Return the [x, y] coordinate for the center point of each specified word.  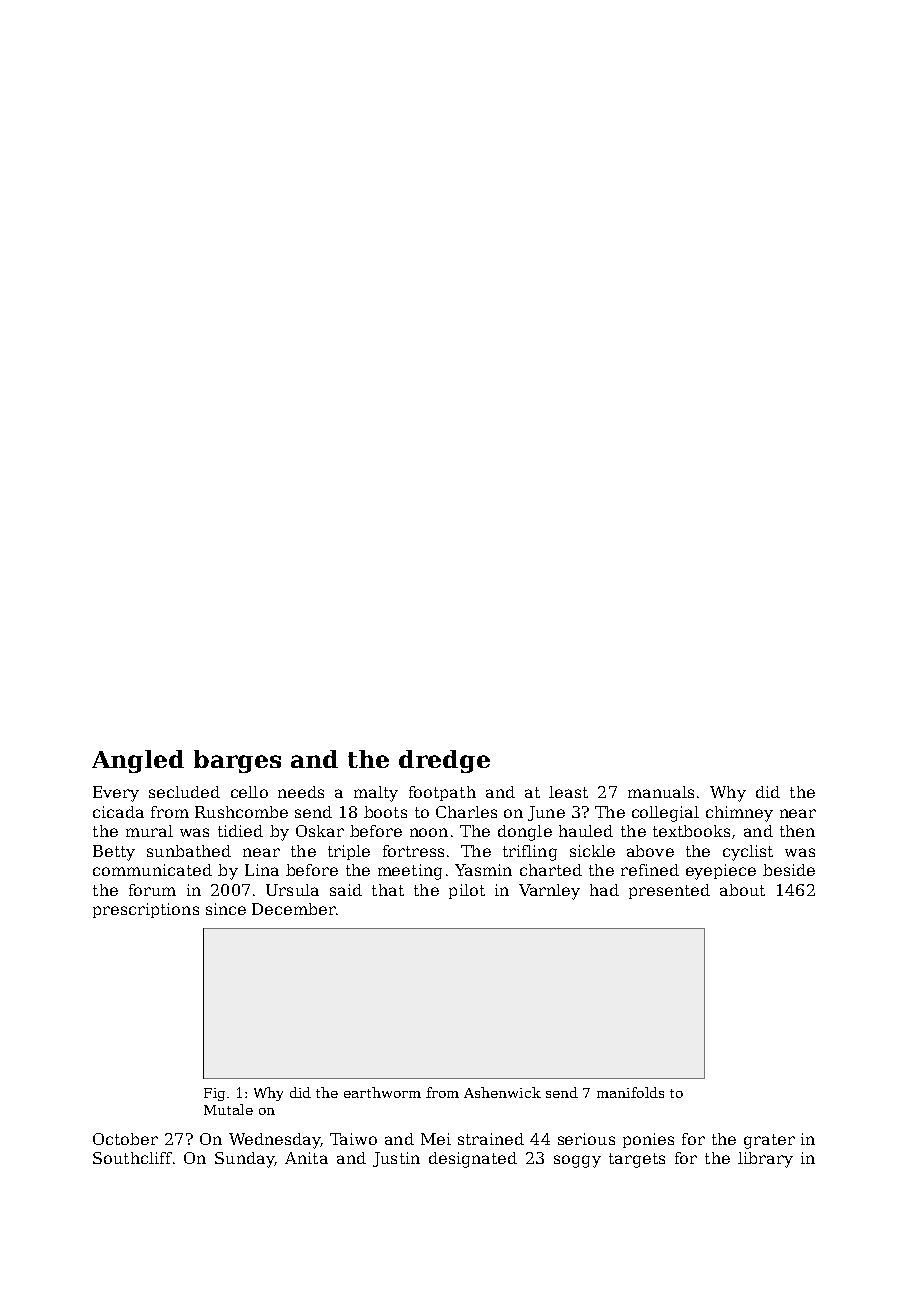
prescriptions [146, 910]
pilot [467, 891]
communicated [152, 870]
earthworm [382, 1092]
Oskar [320, 831]
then [797, 831]
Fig [214, 1094]
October [125, 1139]
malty [376, 794]
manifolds [630, 1092]
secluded [184, 792]
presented [669, 891]
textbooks [691, 831]
